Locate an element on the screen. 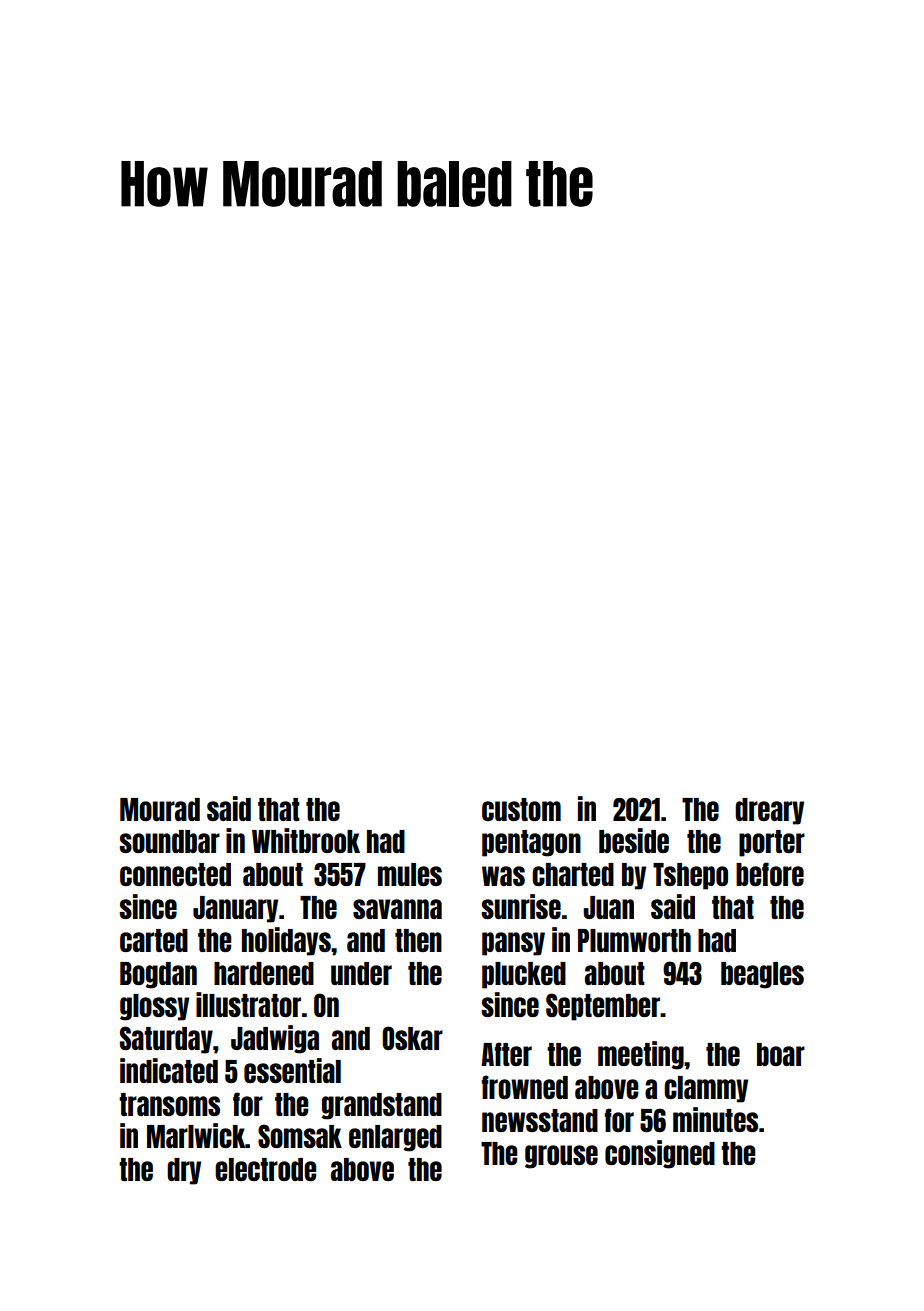 The image size is (924, 1311). beagles is located at coordinates (762, 975).
